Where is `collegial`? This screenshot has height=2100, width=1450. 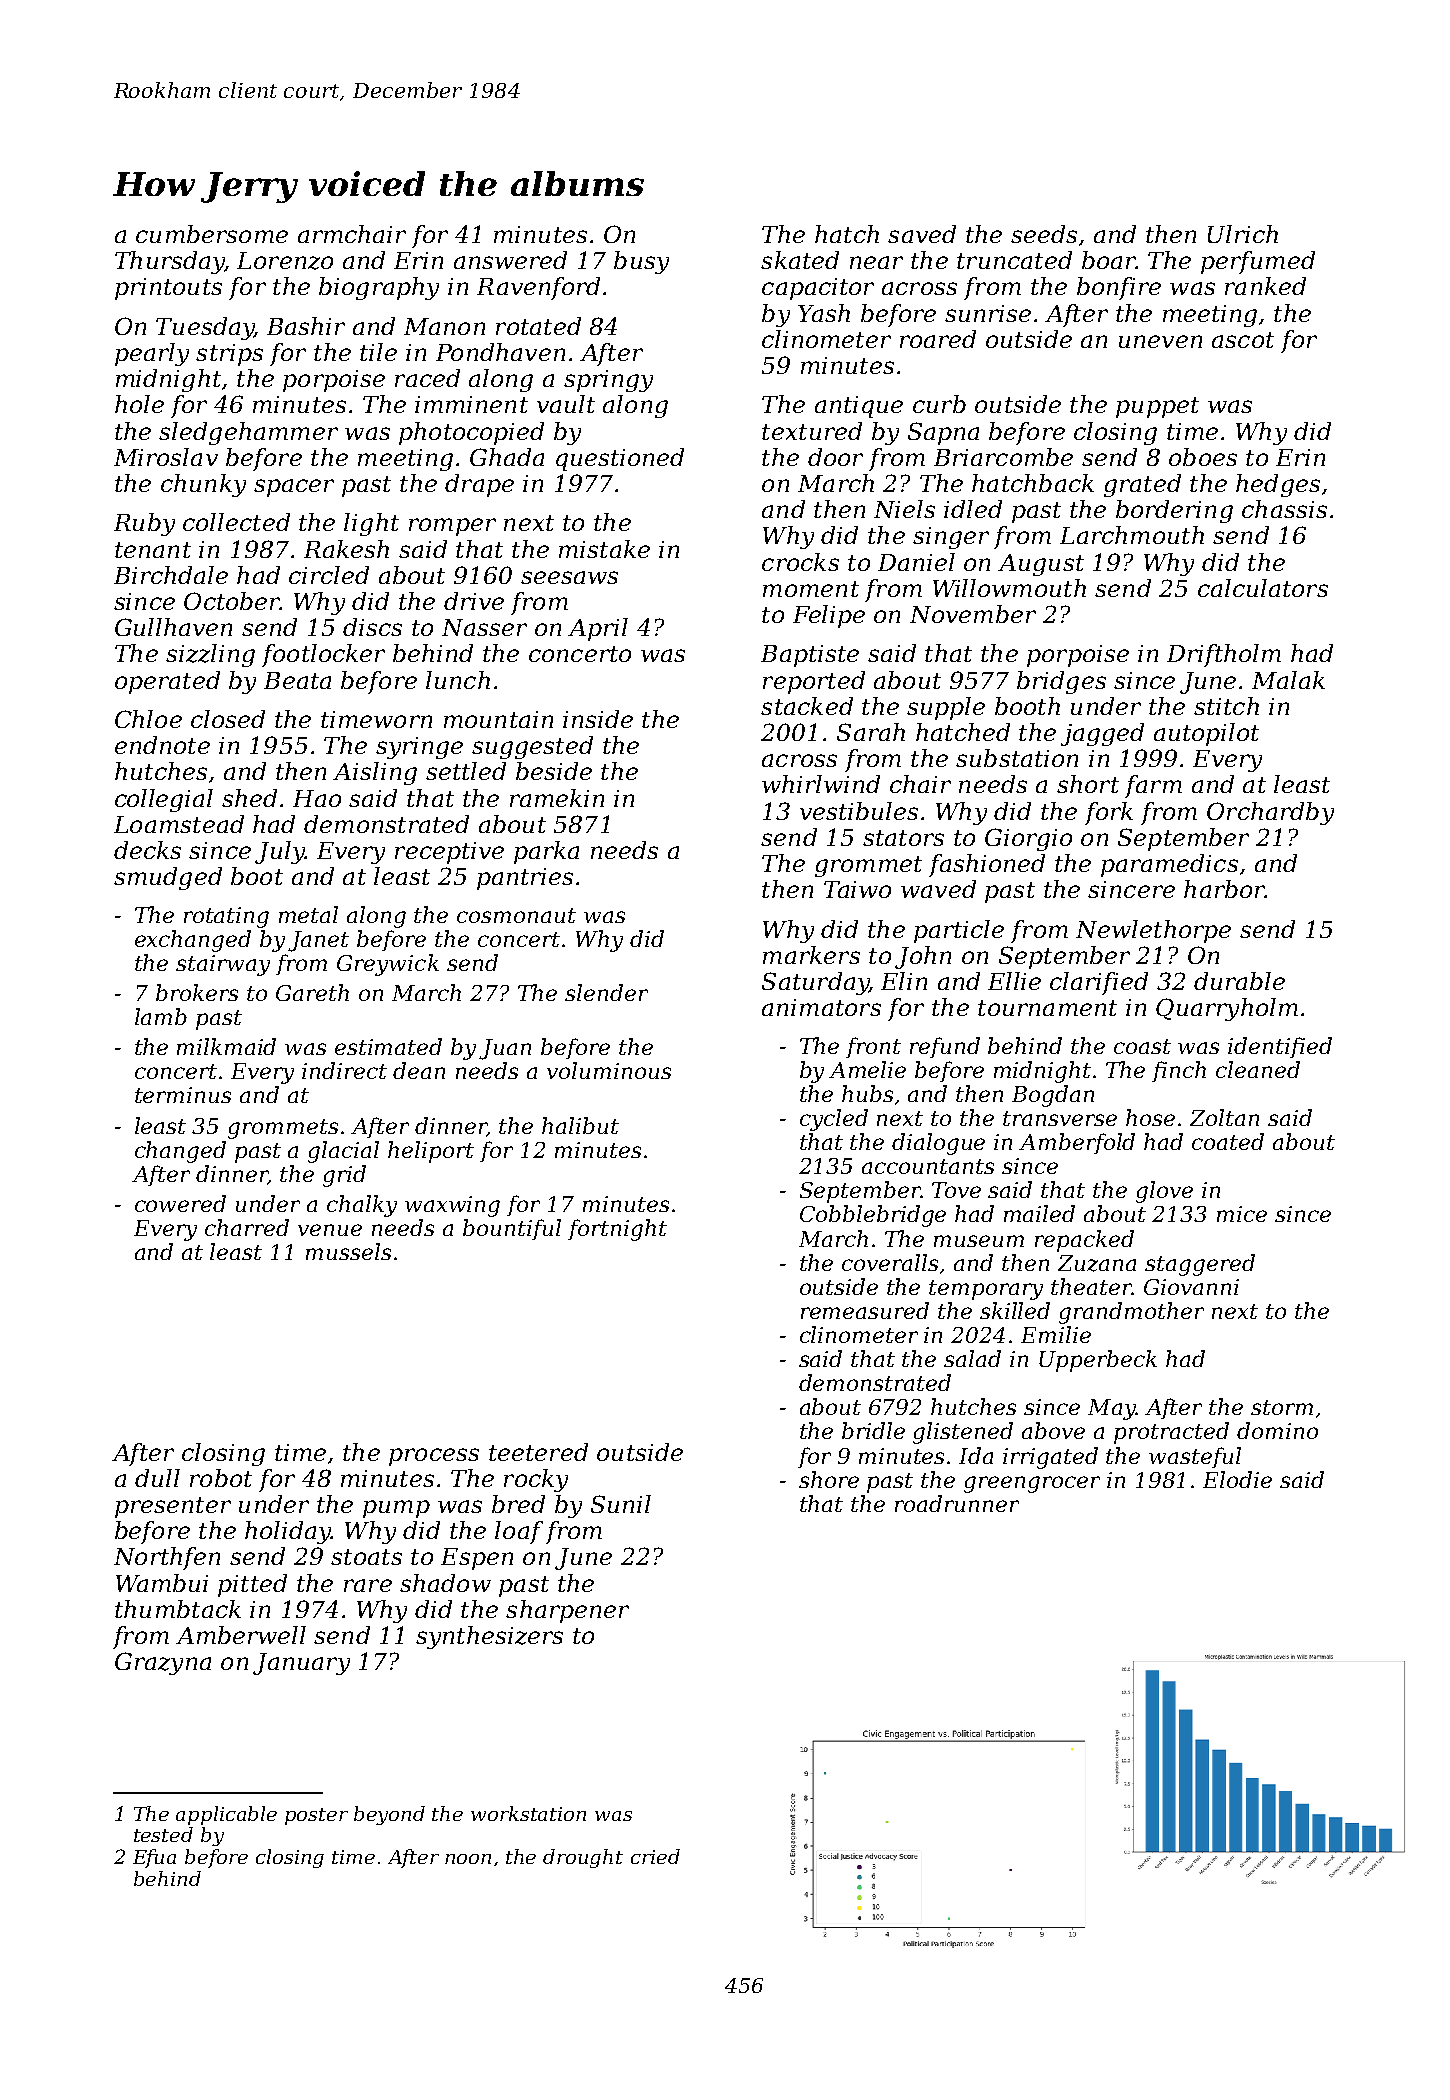
collegial is located at coordinates (164, 800).
